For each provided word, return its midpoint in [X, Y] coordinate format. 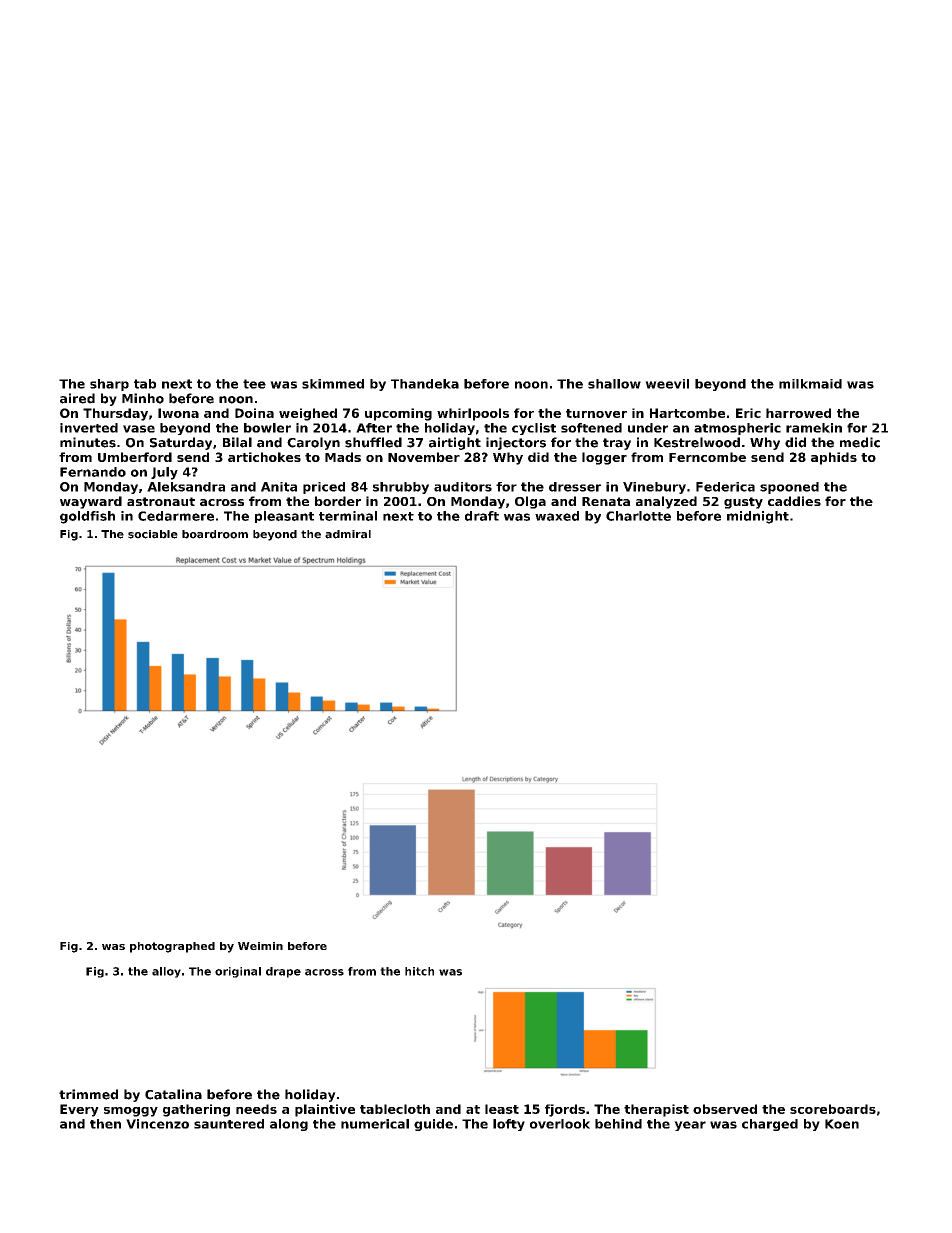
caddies [794, 501]
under [648, 428]
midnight [758, 517]
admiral [348, 534]
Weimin [260, 946]
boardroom [215, 534]
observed [725, 1109]
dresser [575, 487]
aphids [834, 458]
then [105, 1124]
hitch [419, 971]
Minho [143, 398]
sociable [153, 534]
